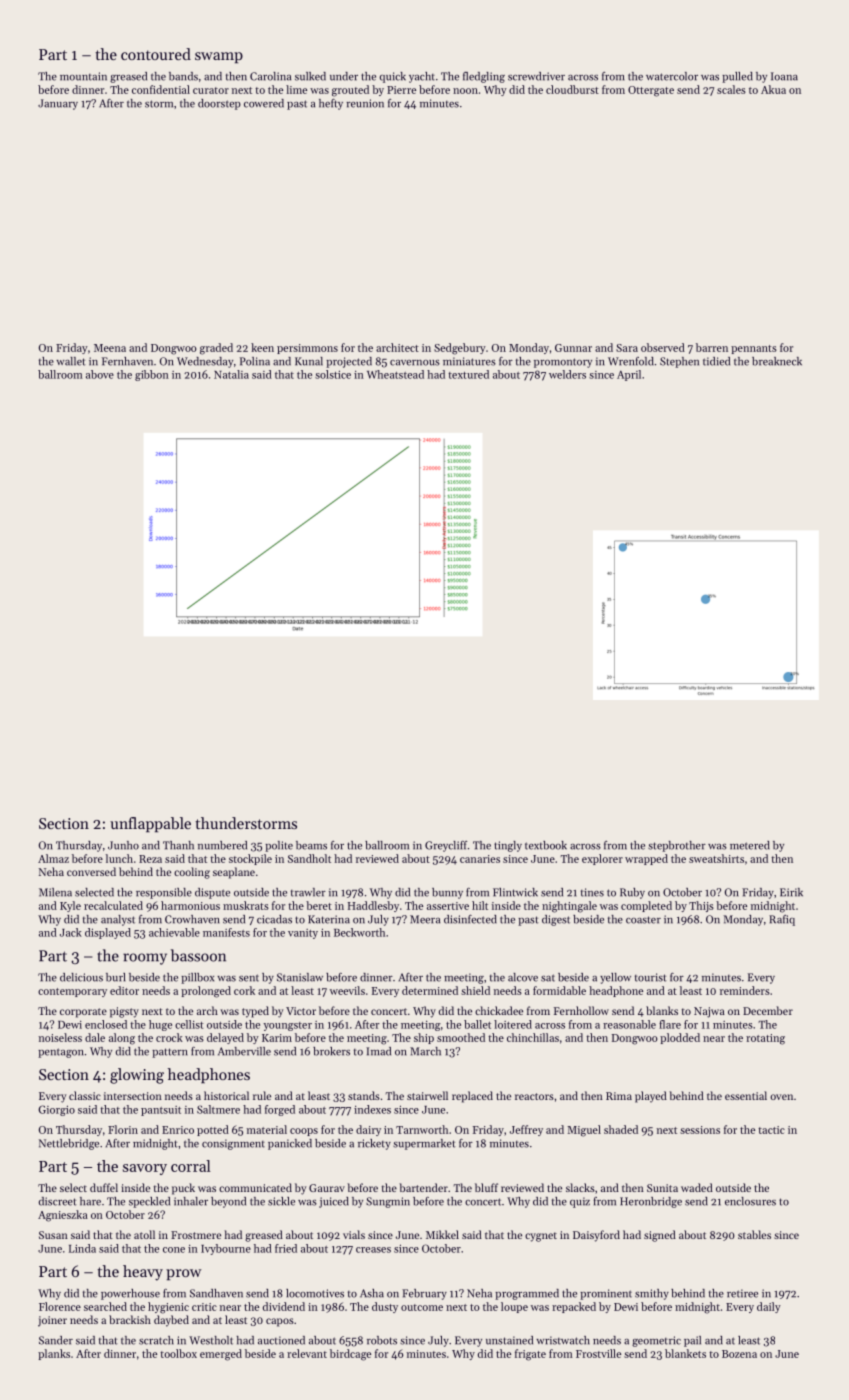  Describe the element at coordinates (118, 920) in the image. I see `analyst` at that location.
